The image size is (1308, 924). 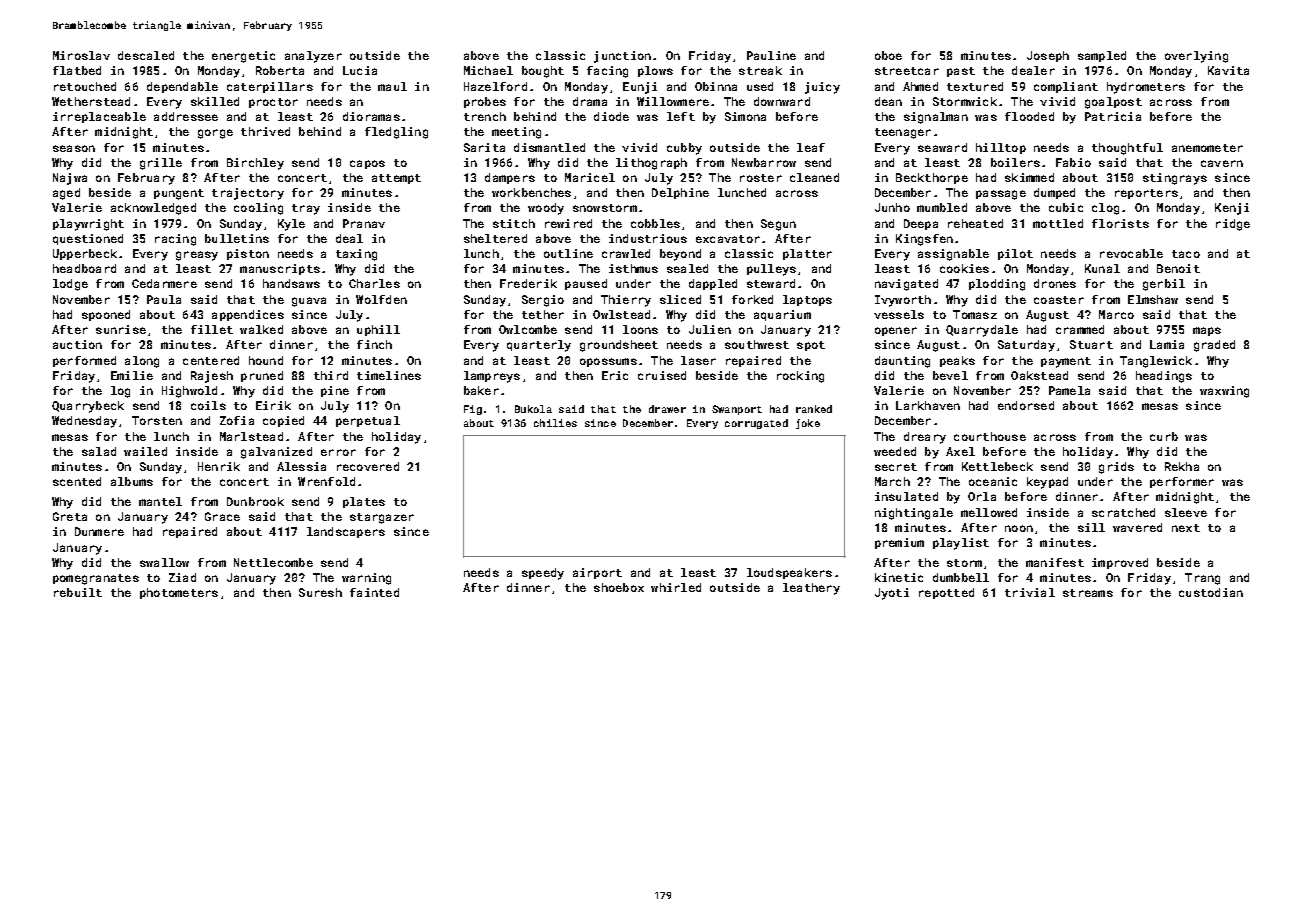 What do you see at coordinates (70, 285) in the image?
I see `lodge` at bounding box center [70, 285].
